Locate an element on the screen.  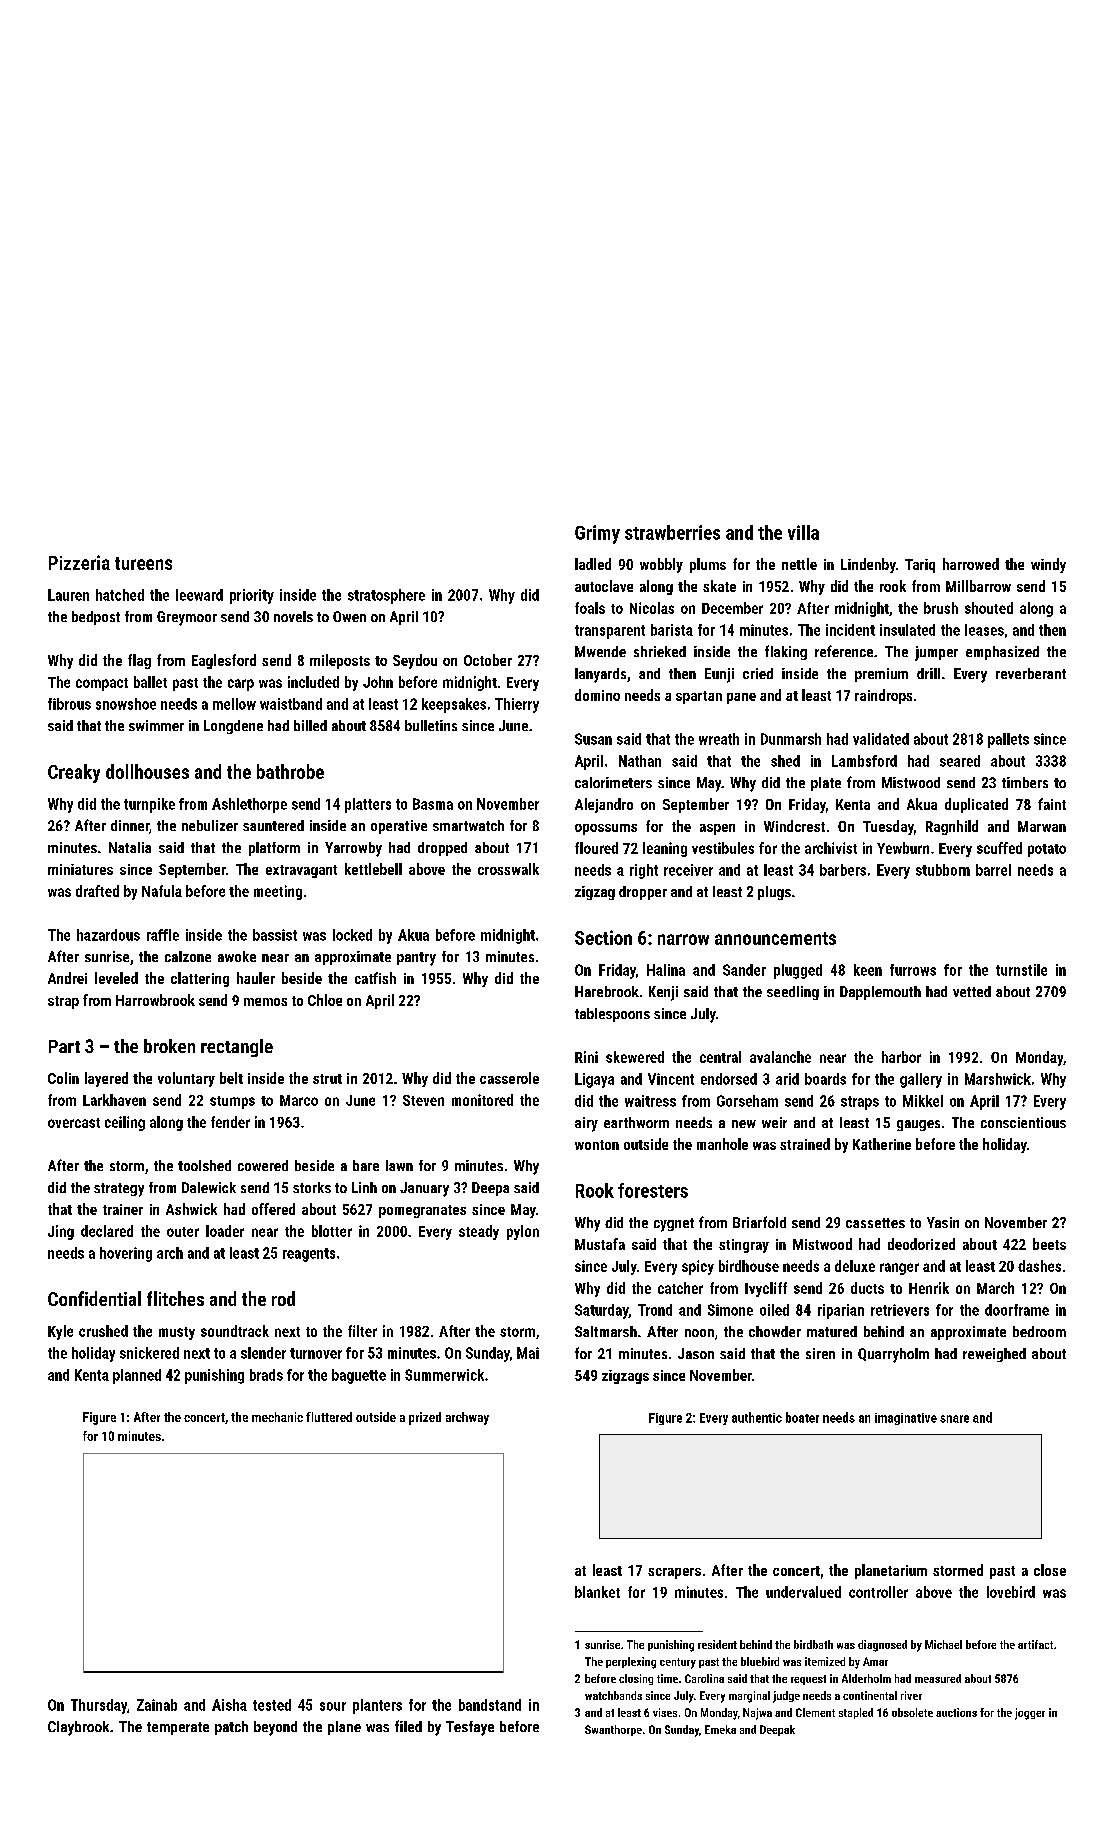
Swanthorpe is located at coordinates (613, 1730).
